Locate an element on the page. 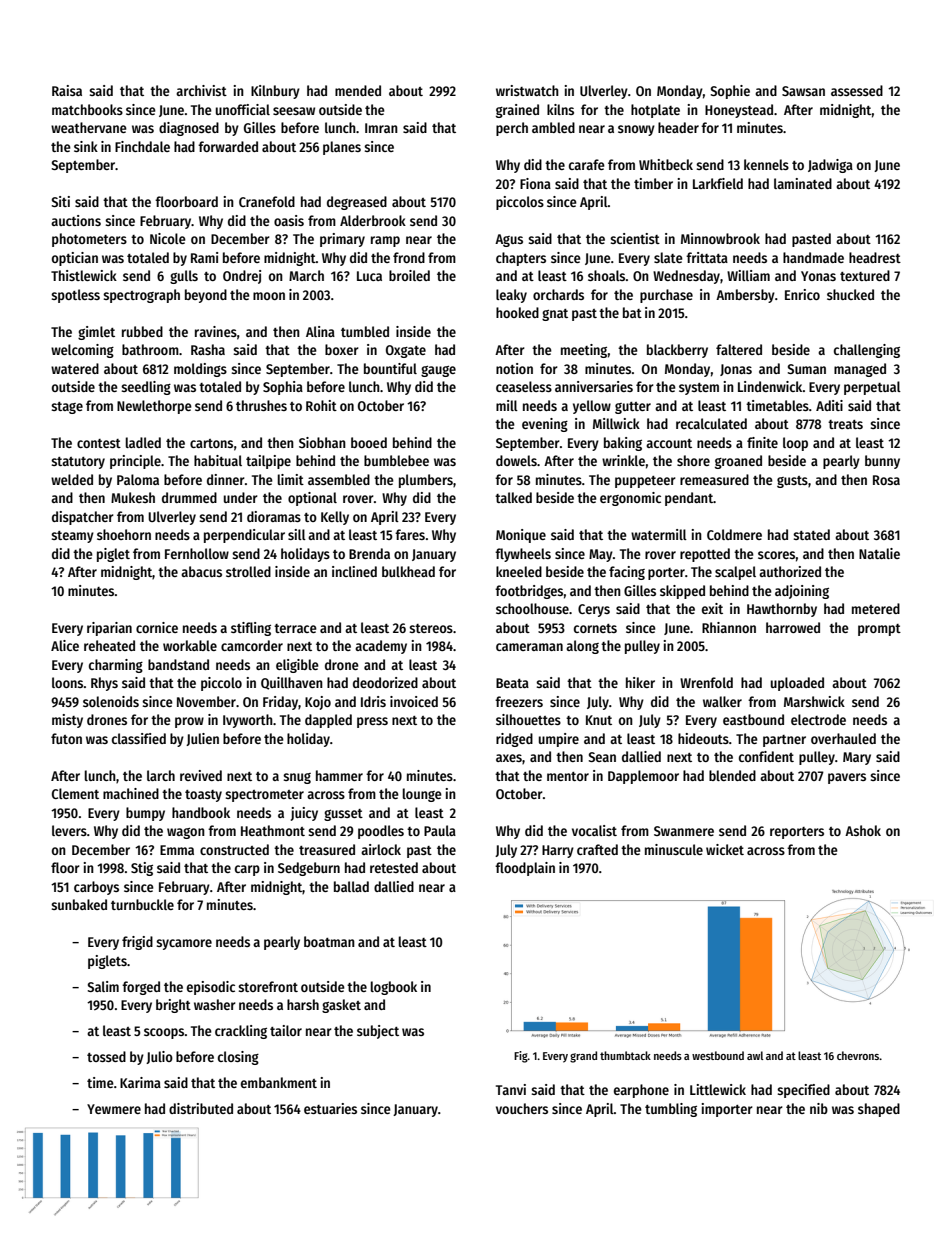 The width and height of the document is (952, 1233). wicket is located at coordinates (725, 849).
